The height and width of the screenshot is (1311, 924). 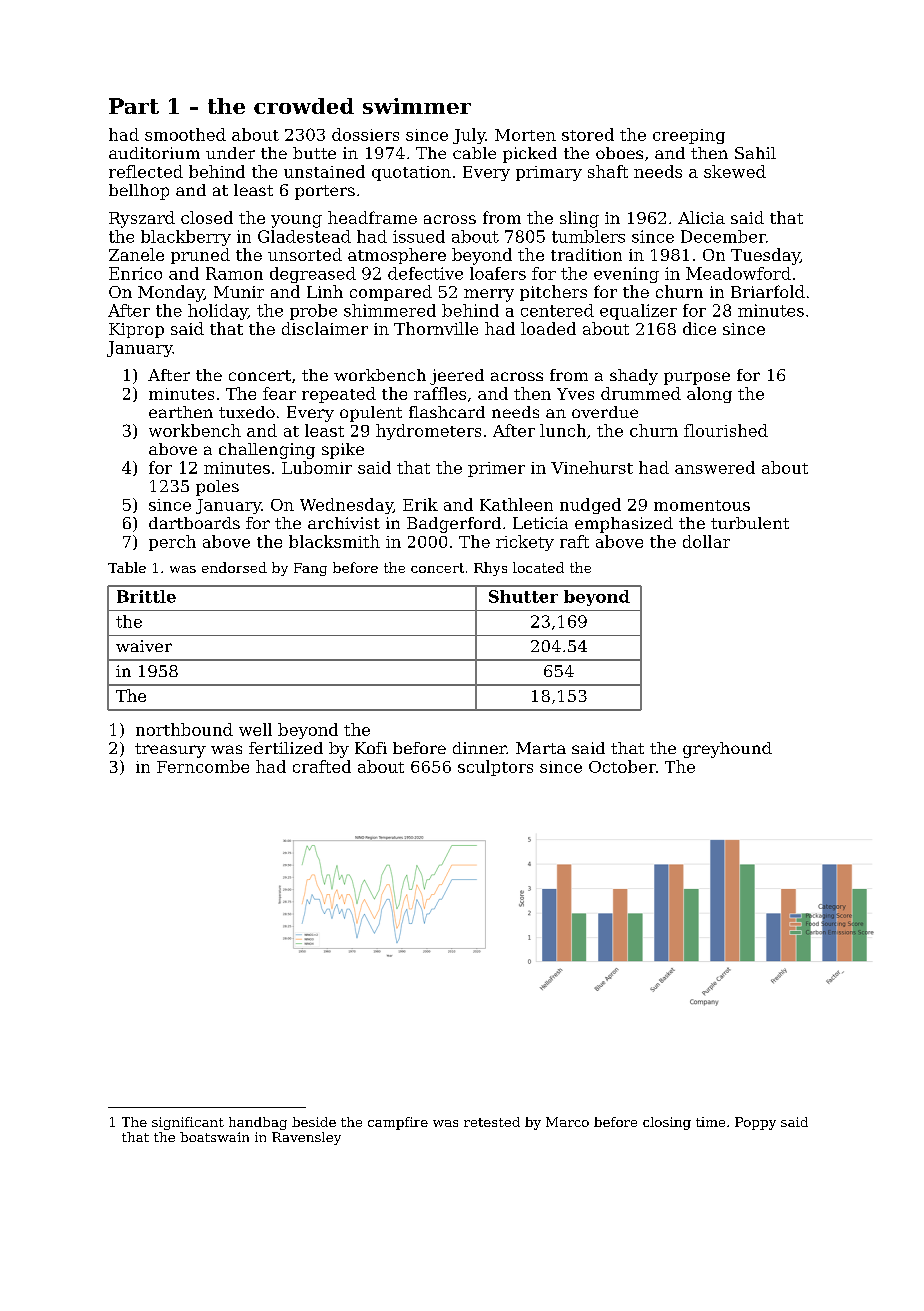 I want to click on Part, so click(x=134, y=106).
